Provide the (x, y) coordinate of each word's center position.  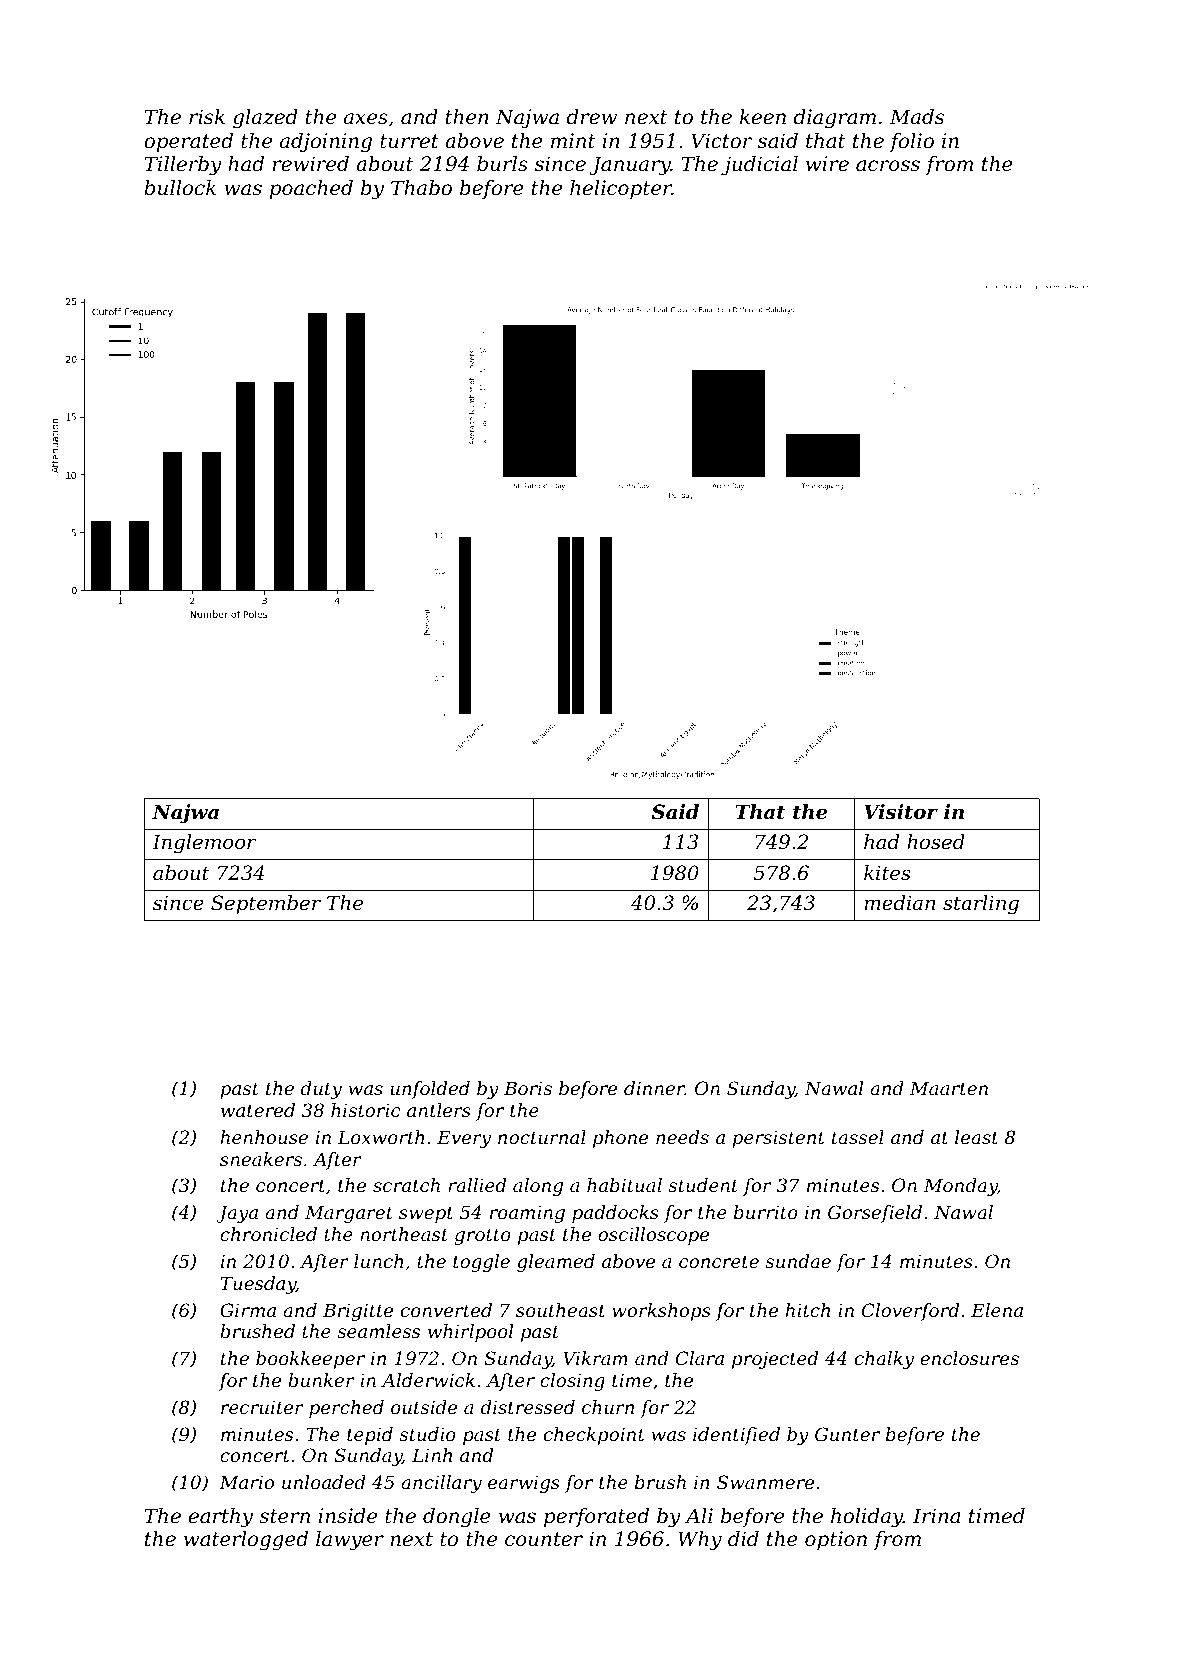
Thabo (421, 188)
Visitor (901, 812)
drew (592, 117)
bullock (180, 188)
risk (207, 117)
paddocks (615, 1214)
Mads (917, 117)
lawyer (350, 1541)
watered (258, 1110)
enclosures (969, 1358)
